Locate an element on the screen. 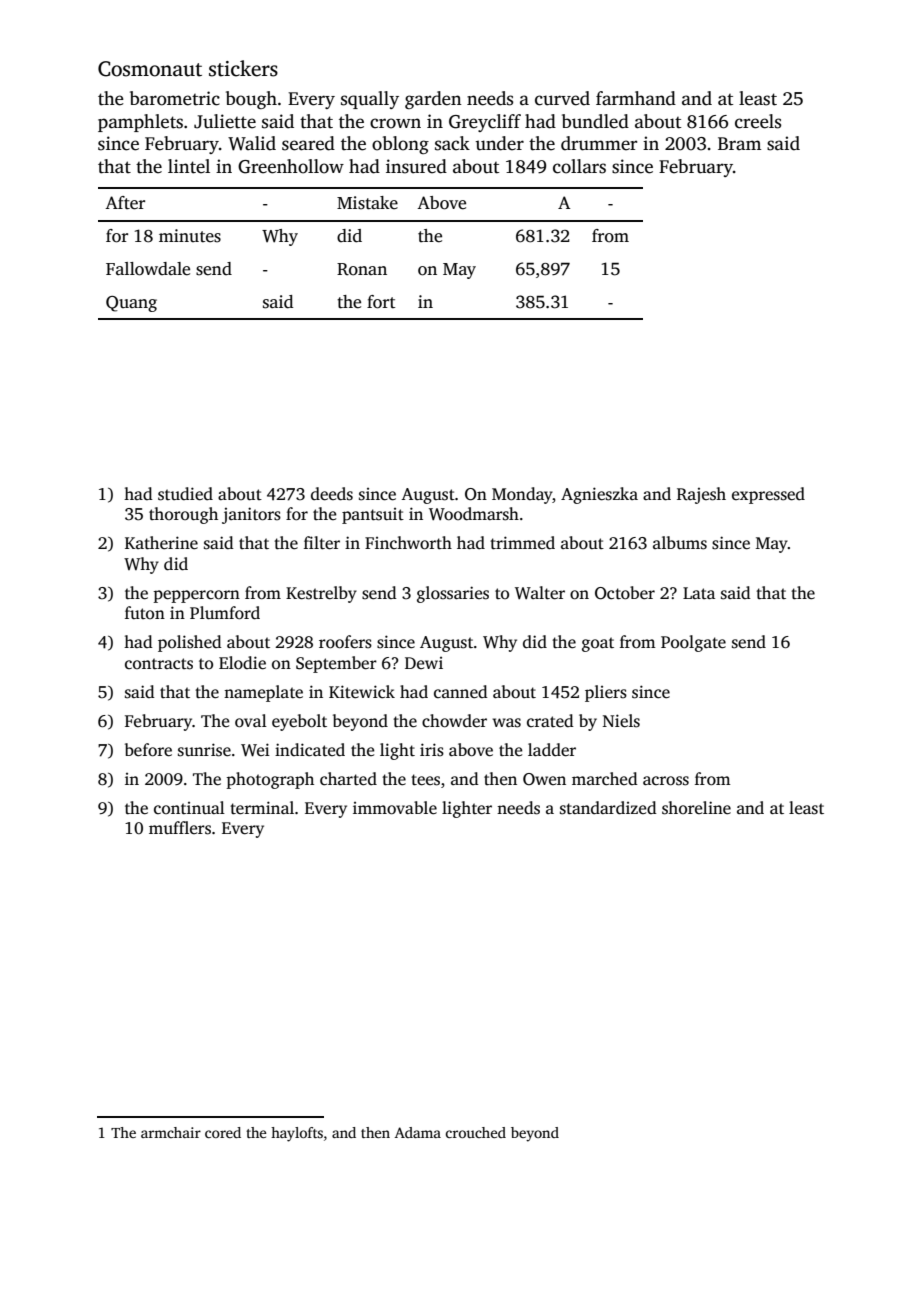  garden is located at coordinates (433, 100).
